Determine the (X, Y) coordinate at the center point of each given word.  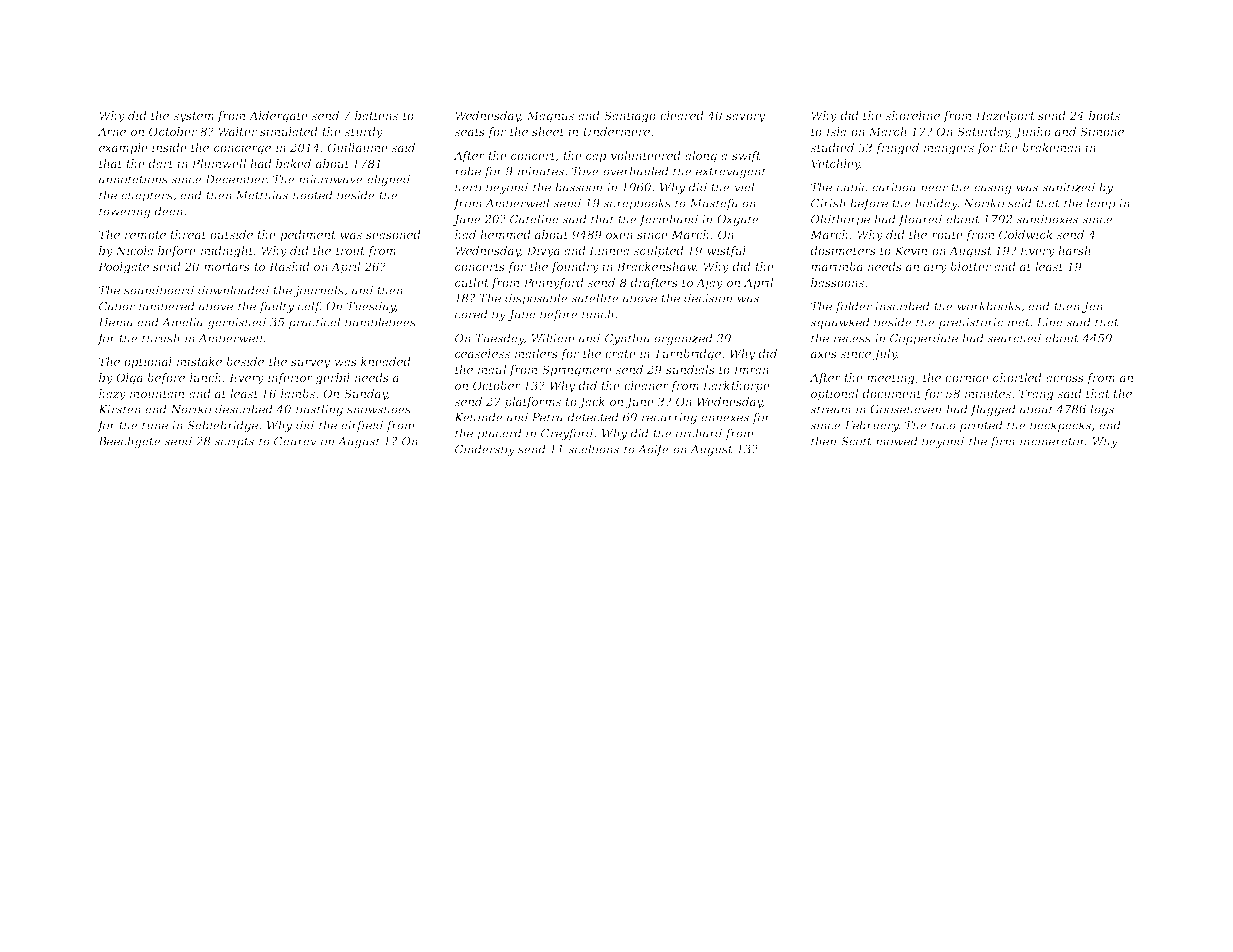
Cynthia (627, 339)
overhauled (636, 171)
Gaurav (295, 441)
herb (468, 187)
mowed (897, 441)
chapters (147, 196)
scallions (593, 449)
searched (1014, 338)
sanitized (1068, 187)
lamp (1100, 204)
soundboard (159, 290)
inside (169, 147)
